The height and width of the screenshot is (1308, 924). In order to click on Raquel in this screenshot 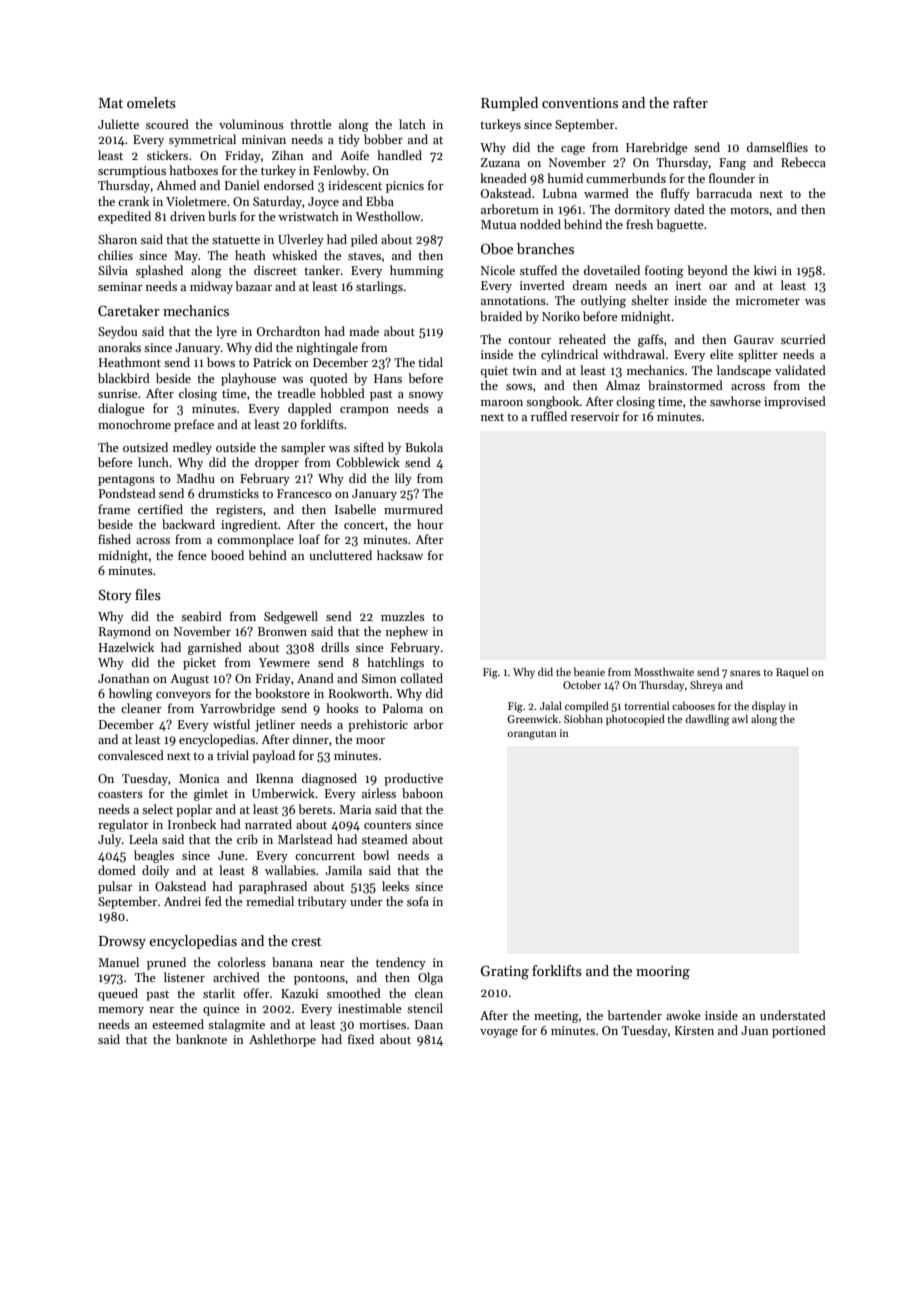, I will do `click(792, 672)`.
